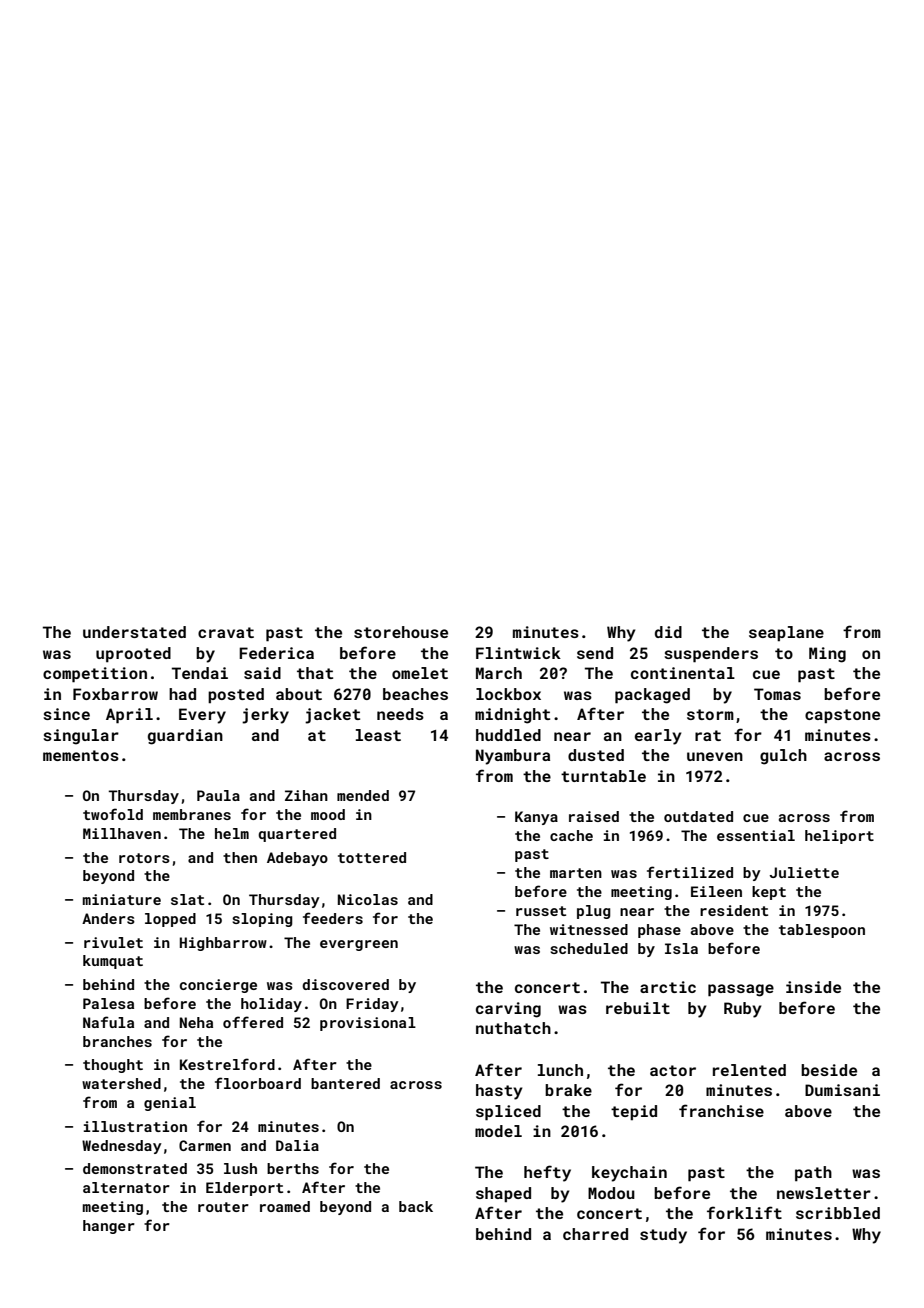 The image size is (924, 1308). I want to click on capstone, so click(842, 716).
